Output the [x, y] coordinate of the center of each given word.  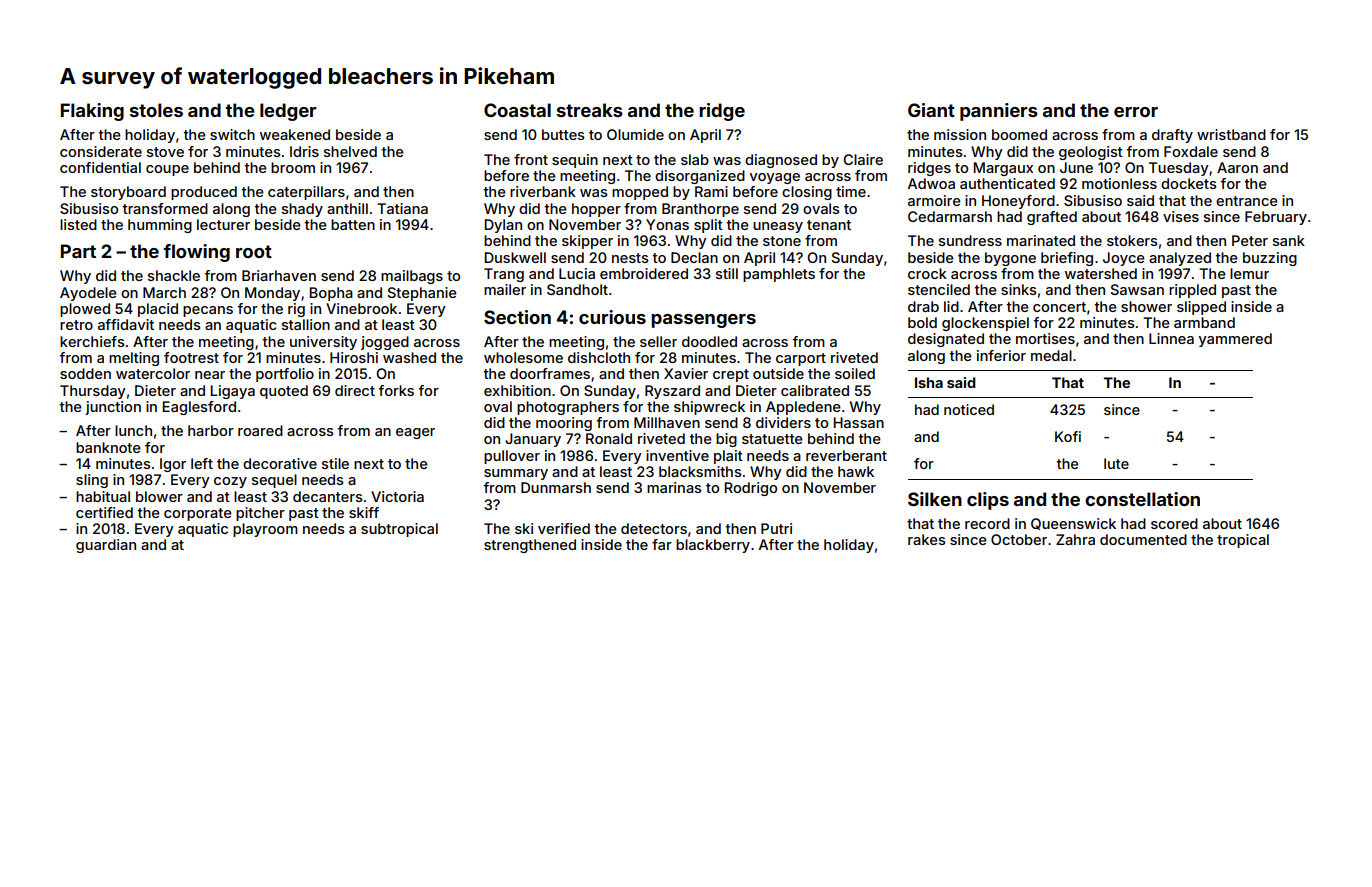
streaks [590, 110]
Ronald [609, 438]
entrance [1247, 201]
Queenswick [1073, 524]
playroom [265, 530]
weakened [295, 134]
